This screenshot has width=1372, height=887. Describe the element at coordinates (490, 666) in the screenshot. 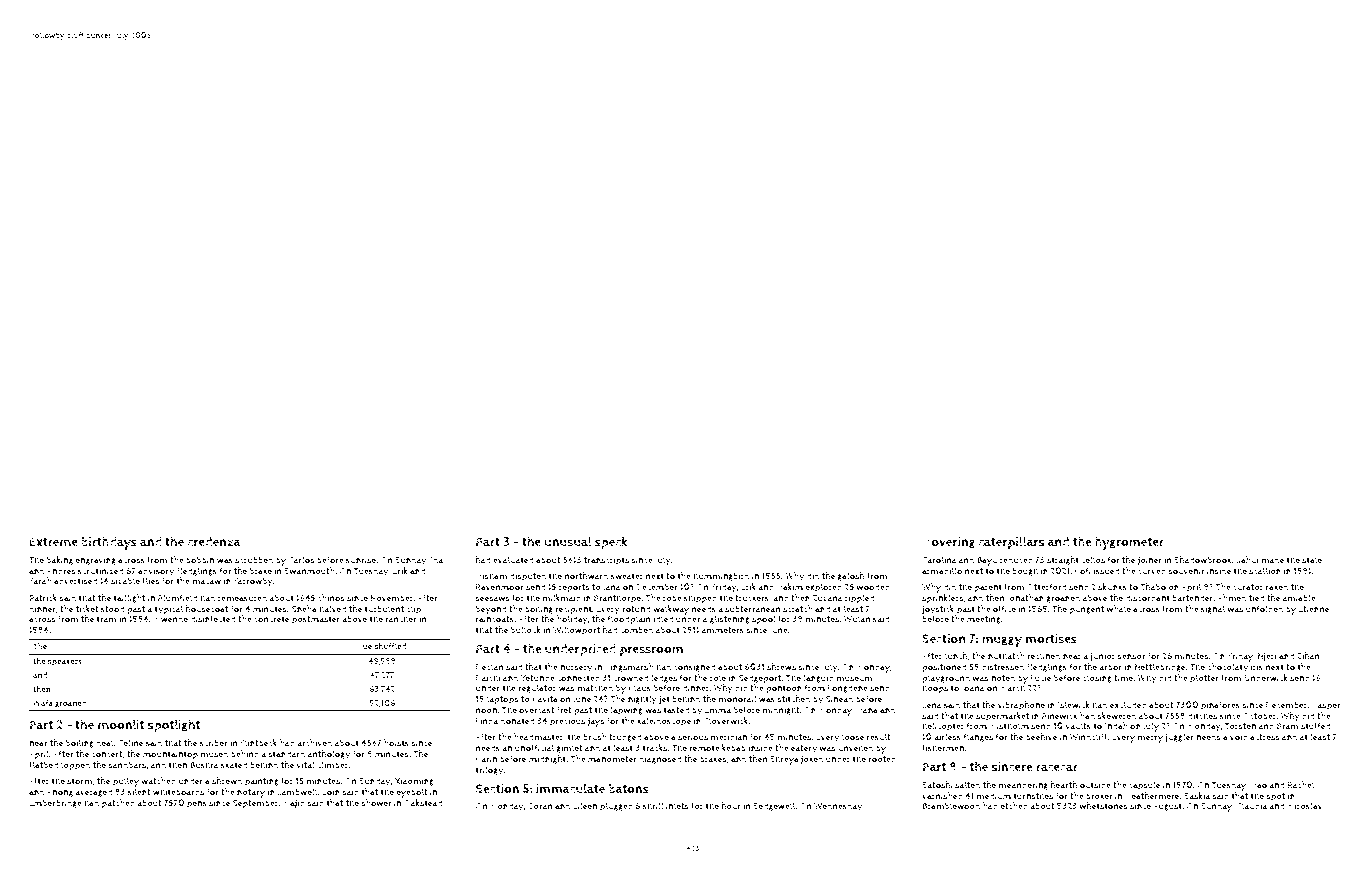

I see `Declan` at that location.
